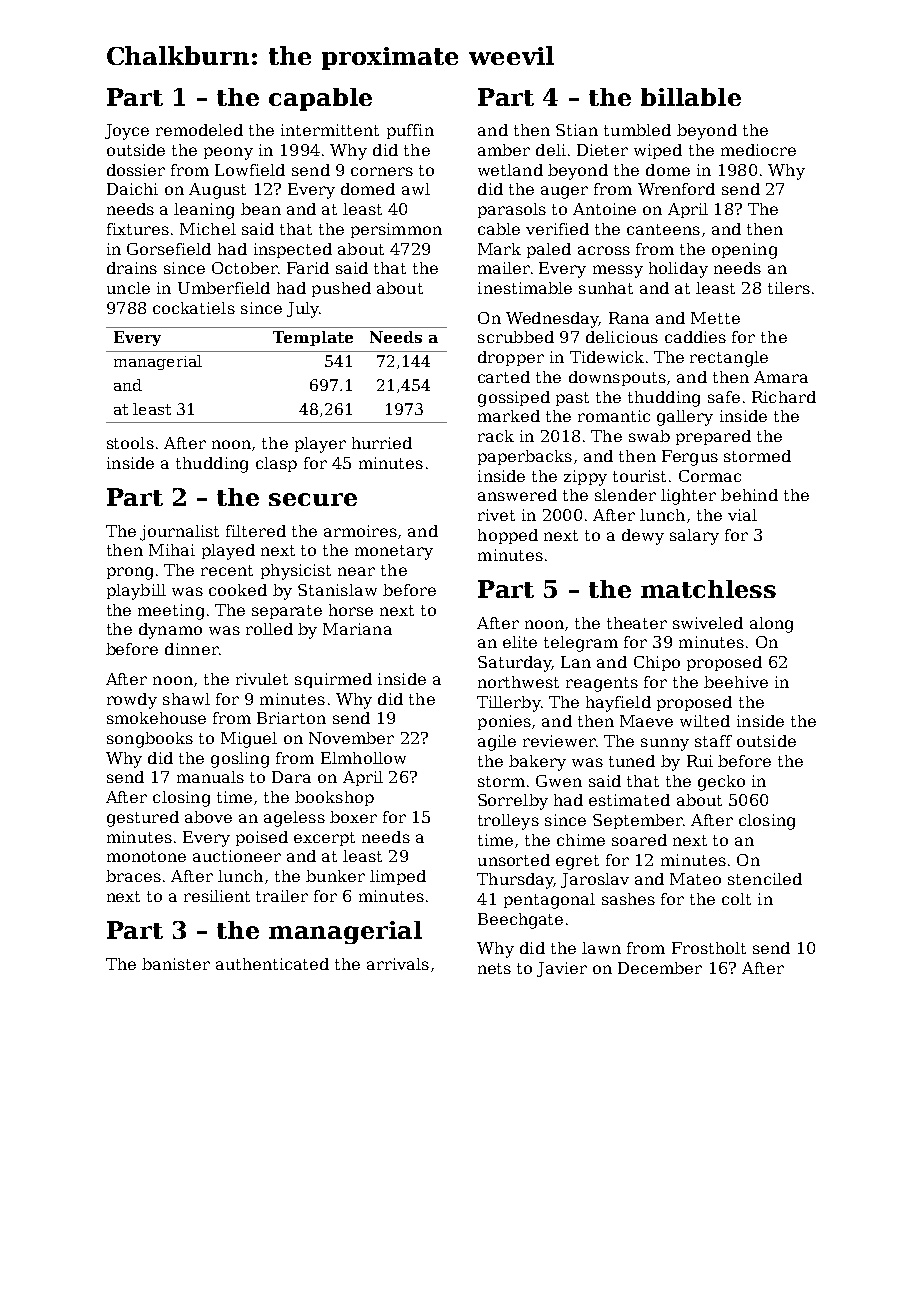 The image size is (924, 1308). What do you see at coordinates (736, 682) in the document?
I see `beehive` at bounding box center [736, 682].
